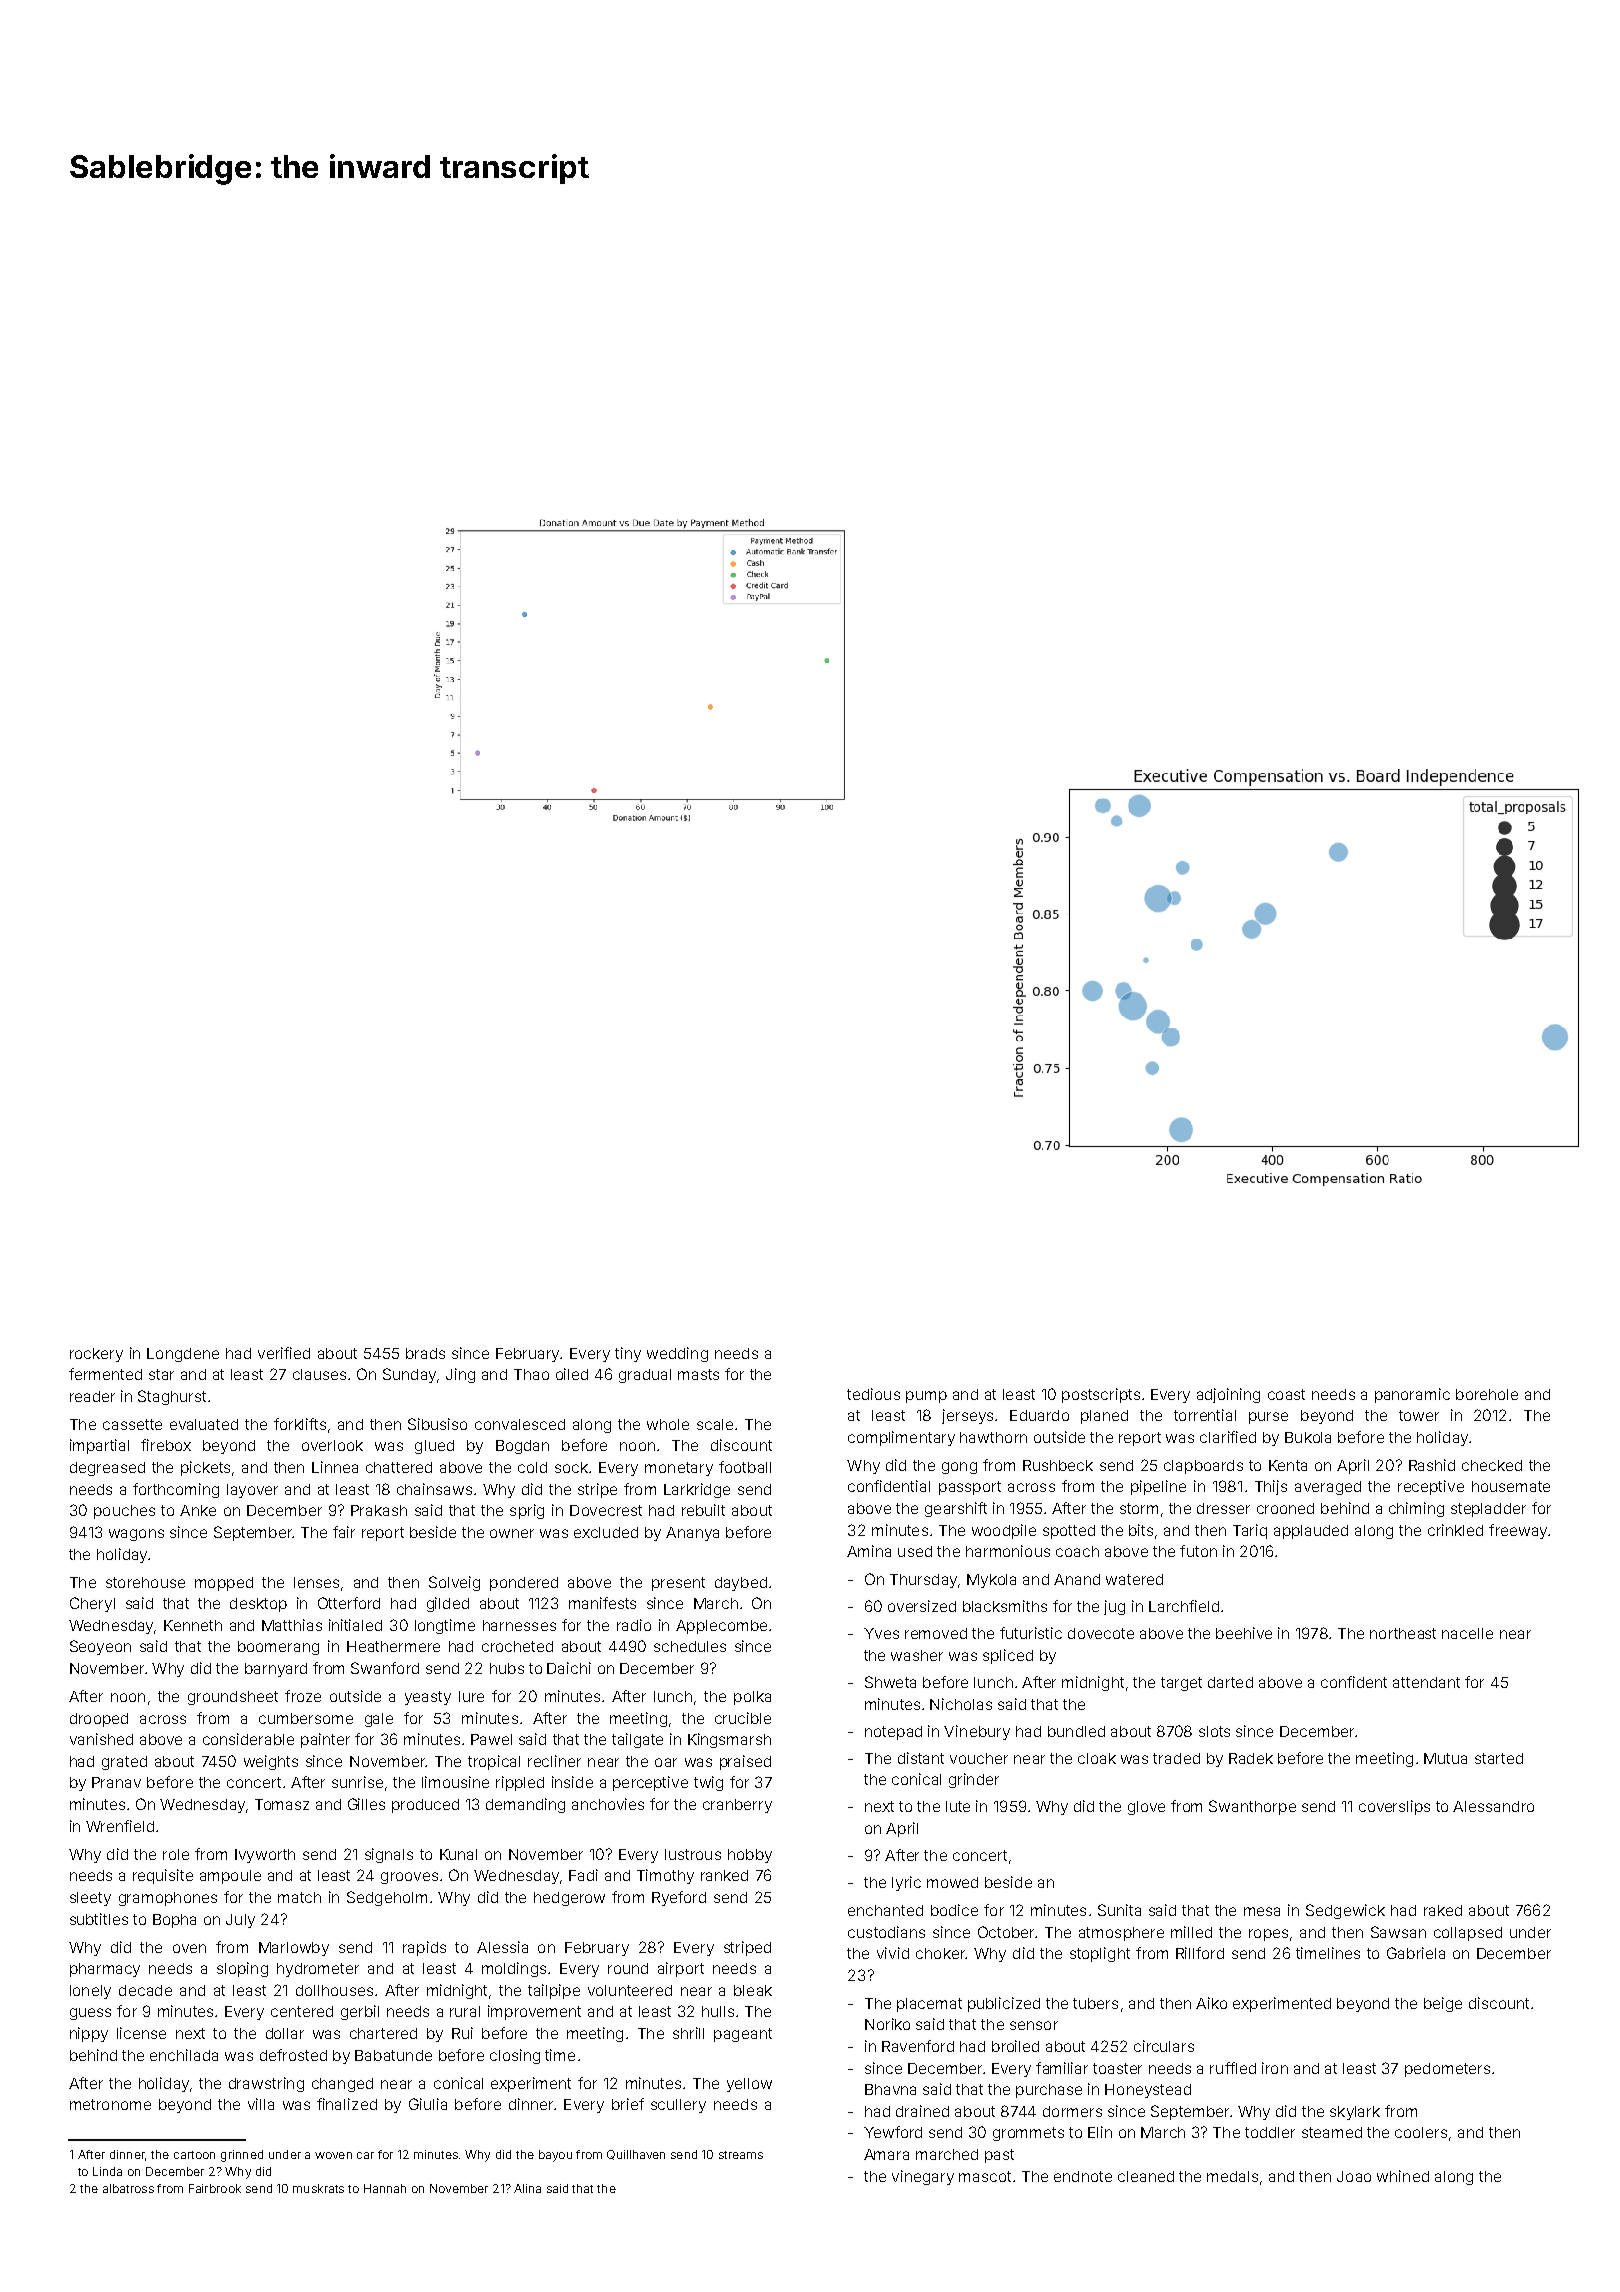  Describe the element at coordinates (1493, 1806) in the screenshot. I see `Alessandro` at that location.
